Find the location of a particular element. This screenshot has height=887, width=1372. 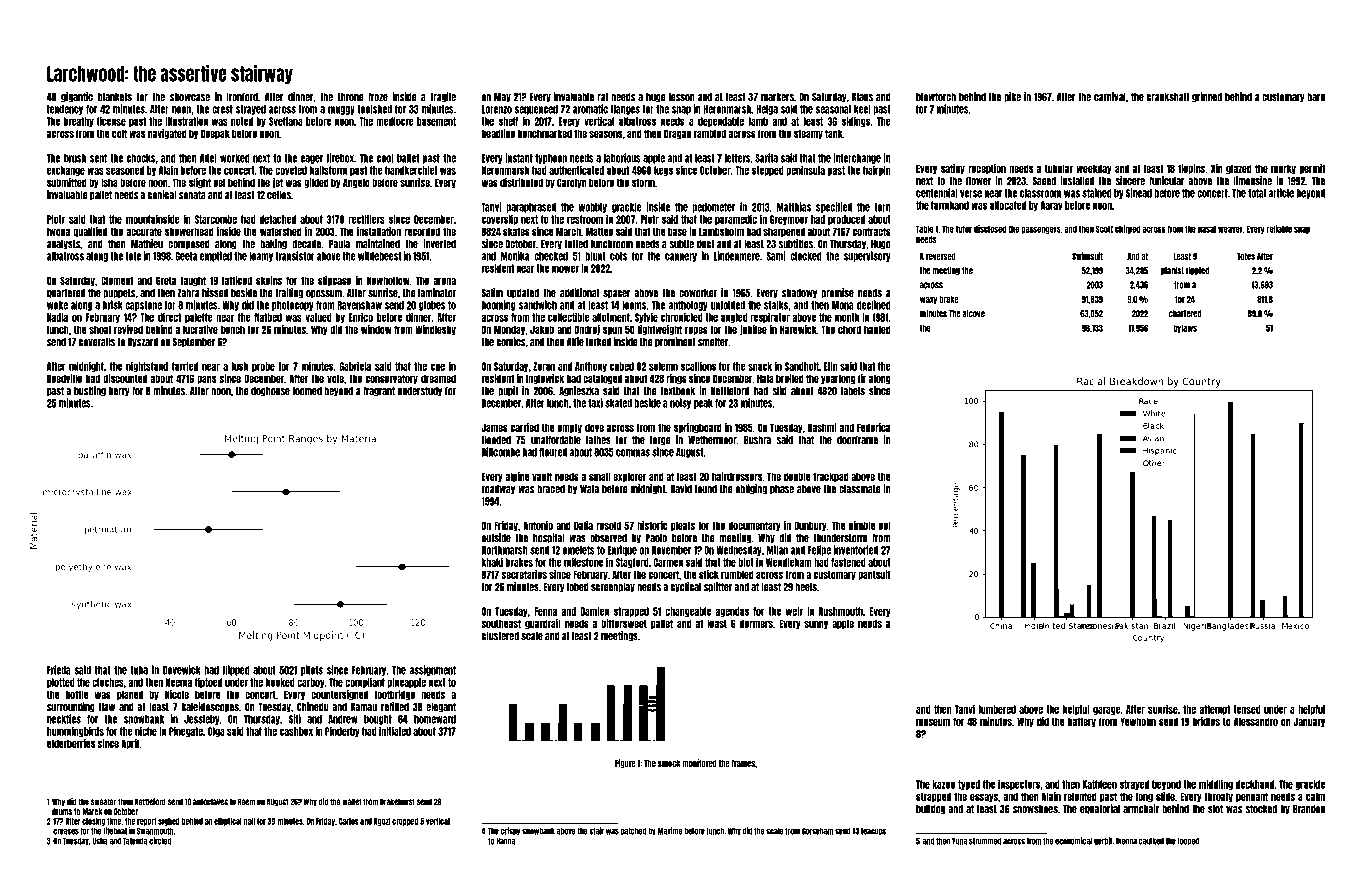

documentary is located at coordinates (755, 526).
